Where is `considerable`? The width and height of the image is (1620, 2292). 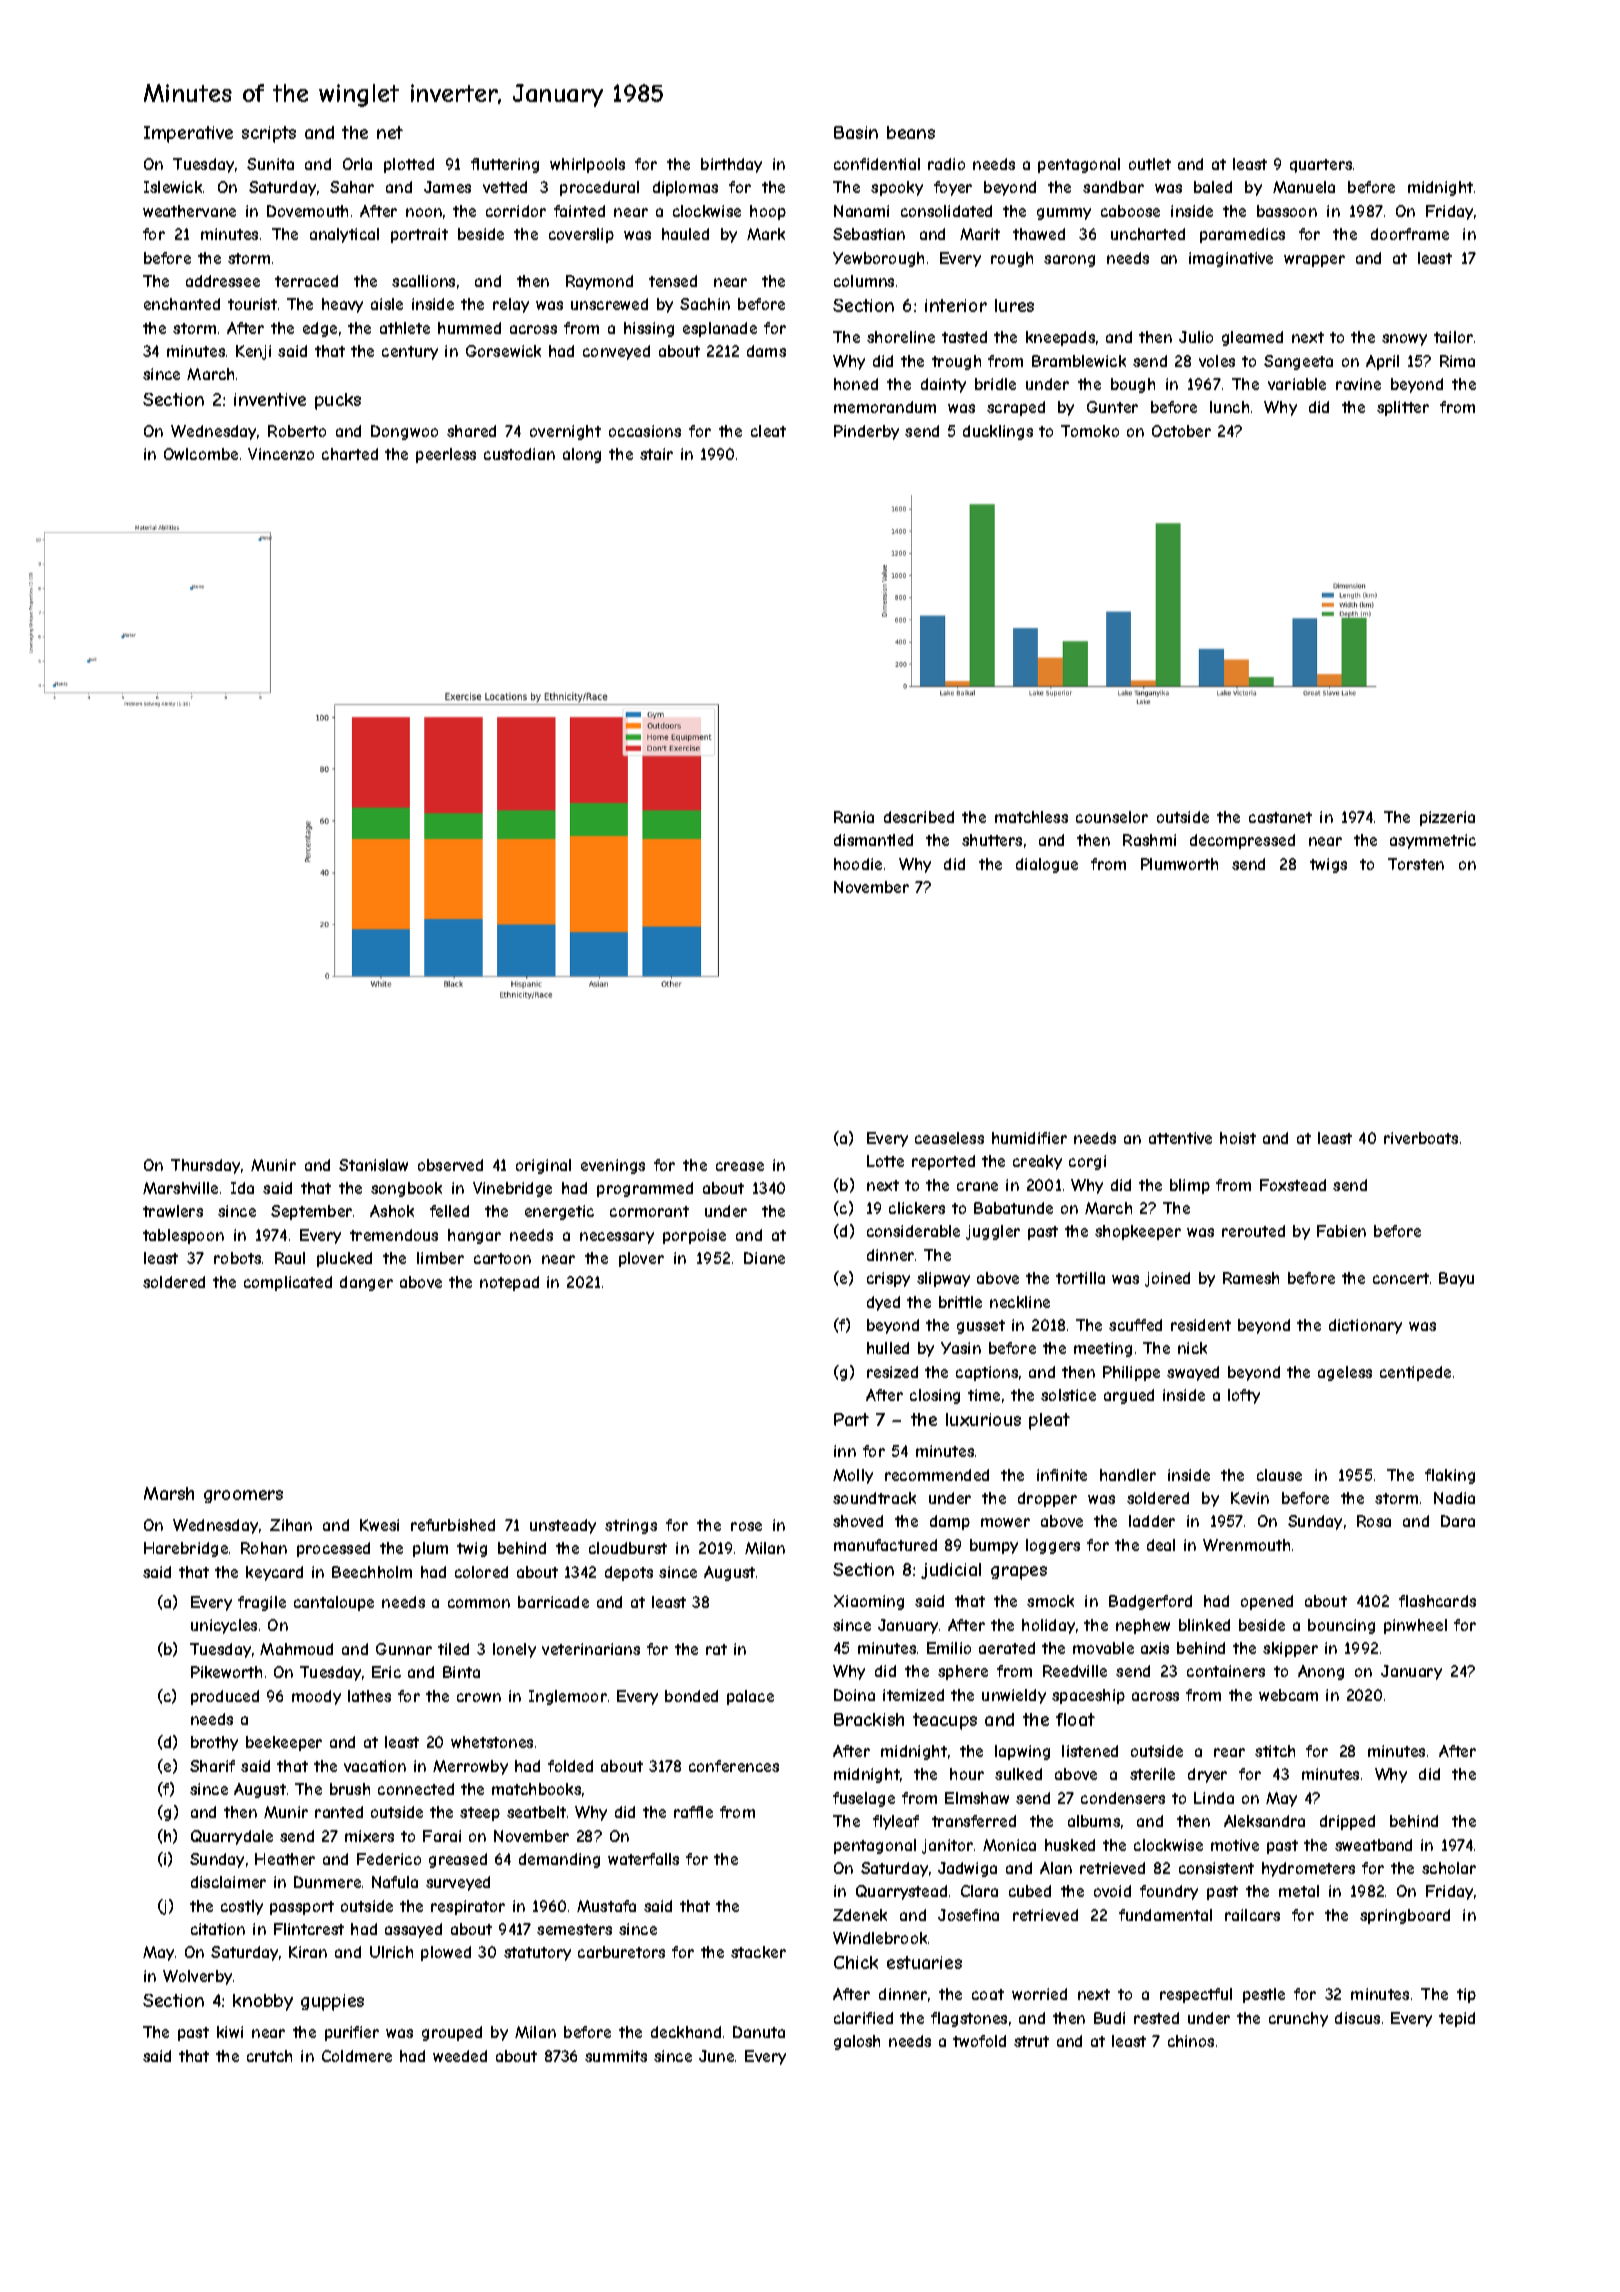
considerable is located at coordinates (913, 1231).
